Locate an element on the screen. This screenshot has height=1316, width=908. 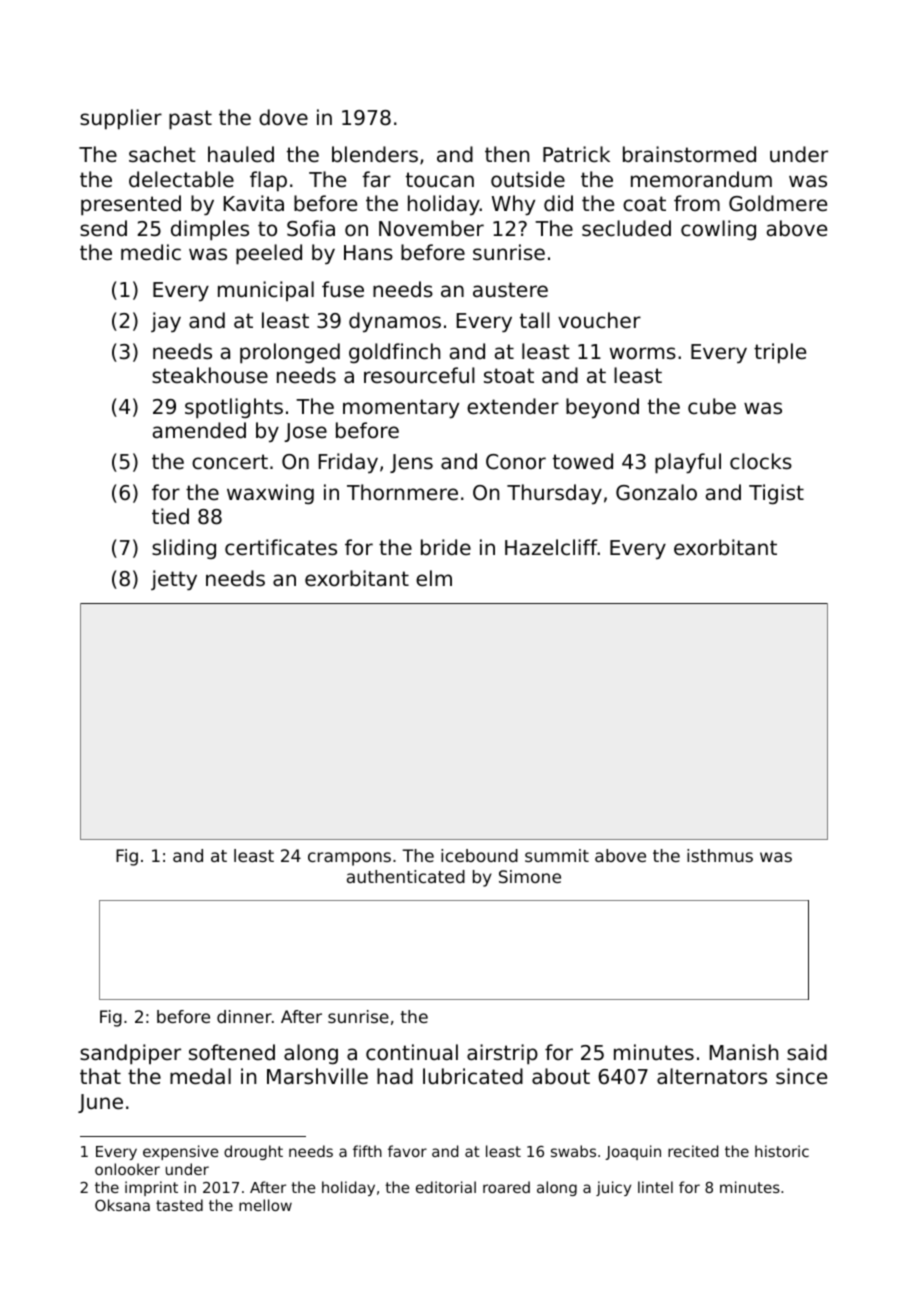
editorial is located at coordinates (446, 1187).
